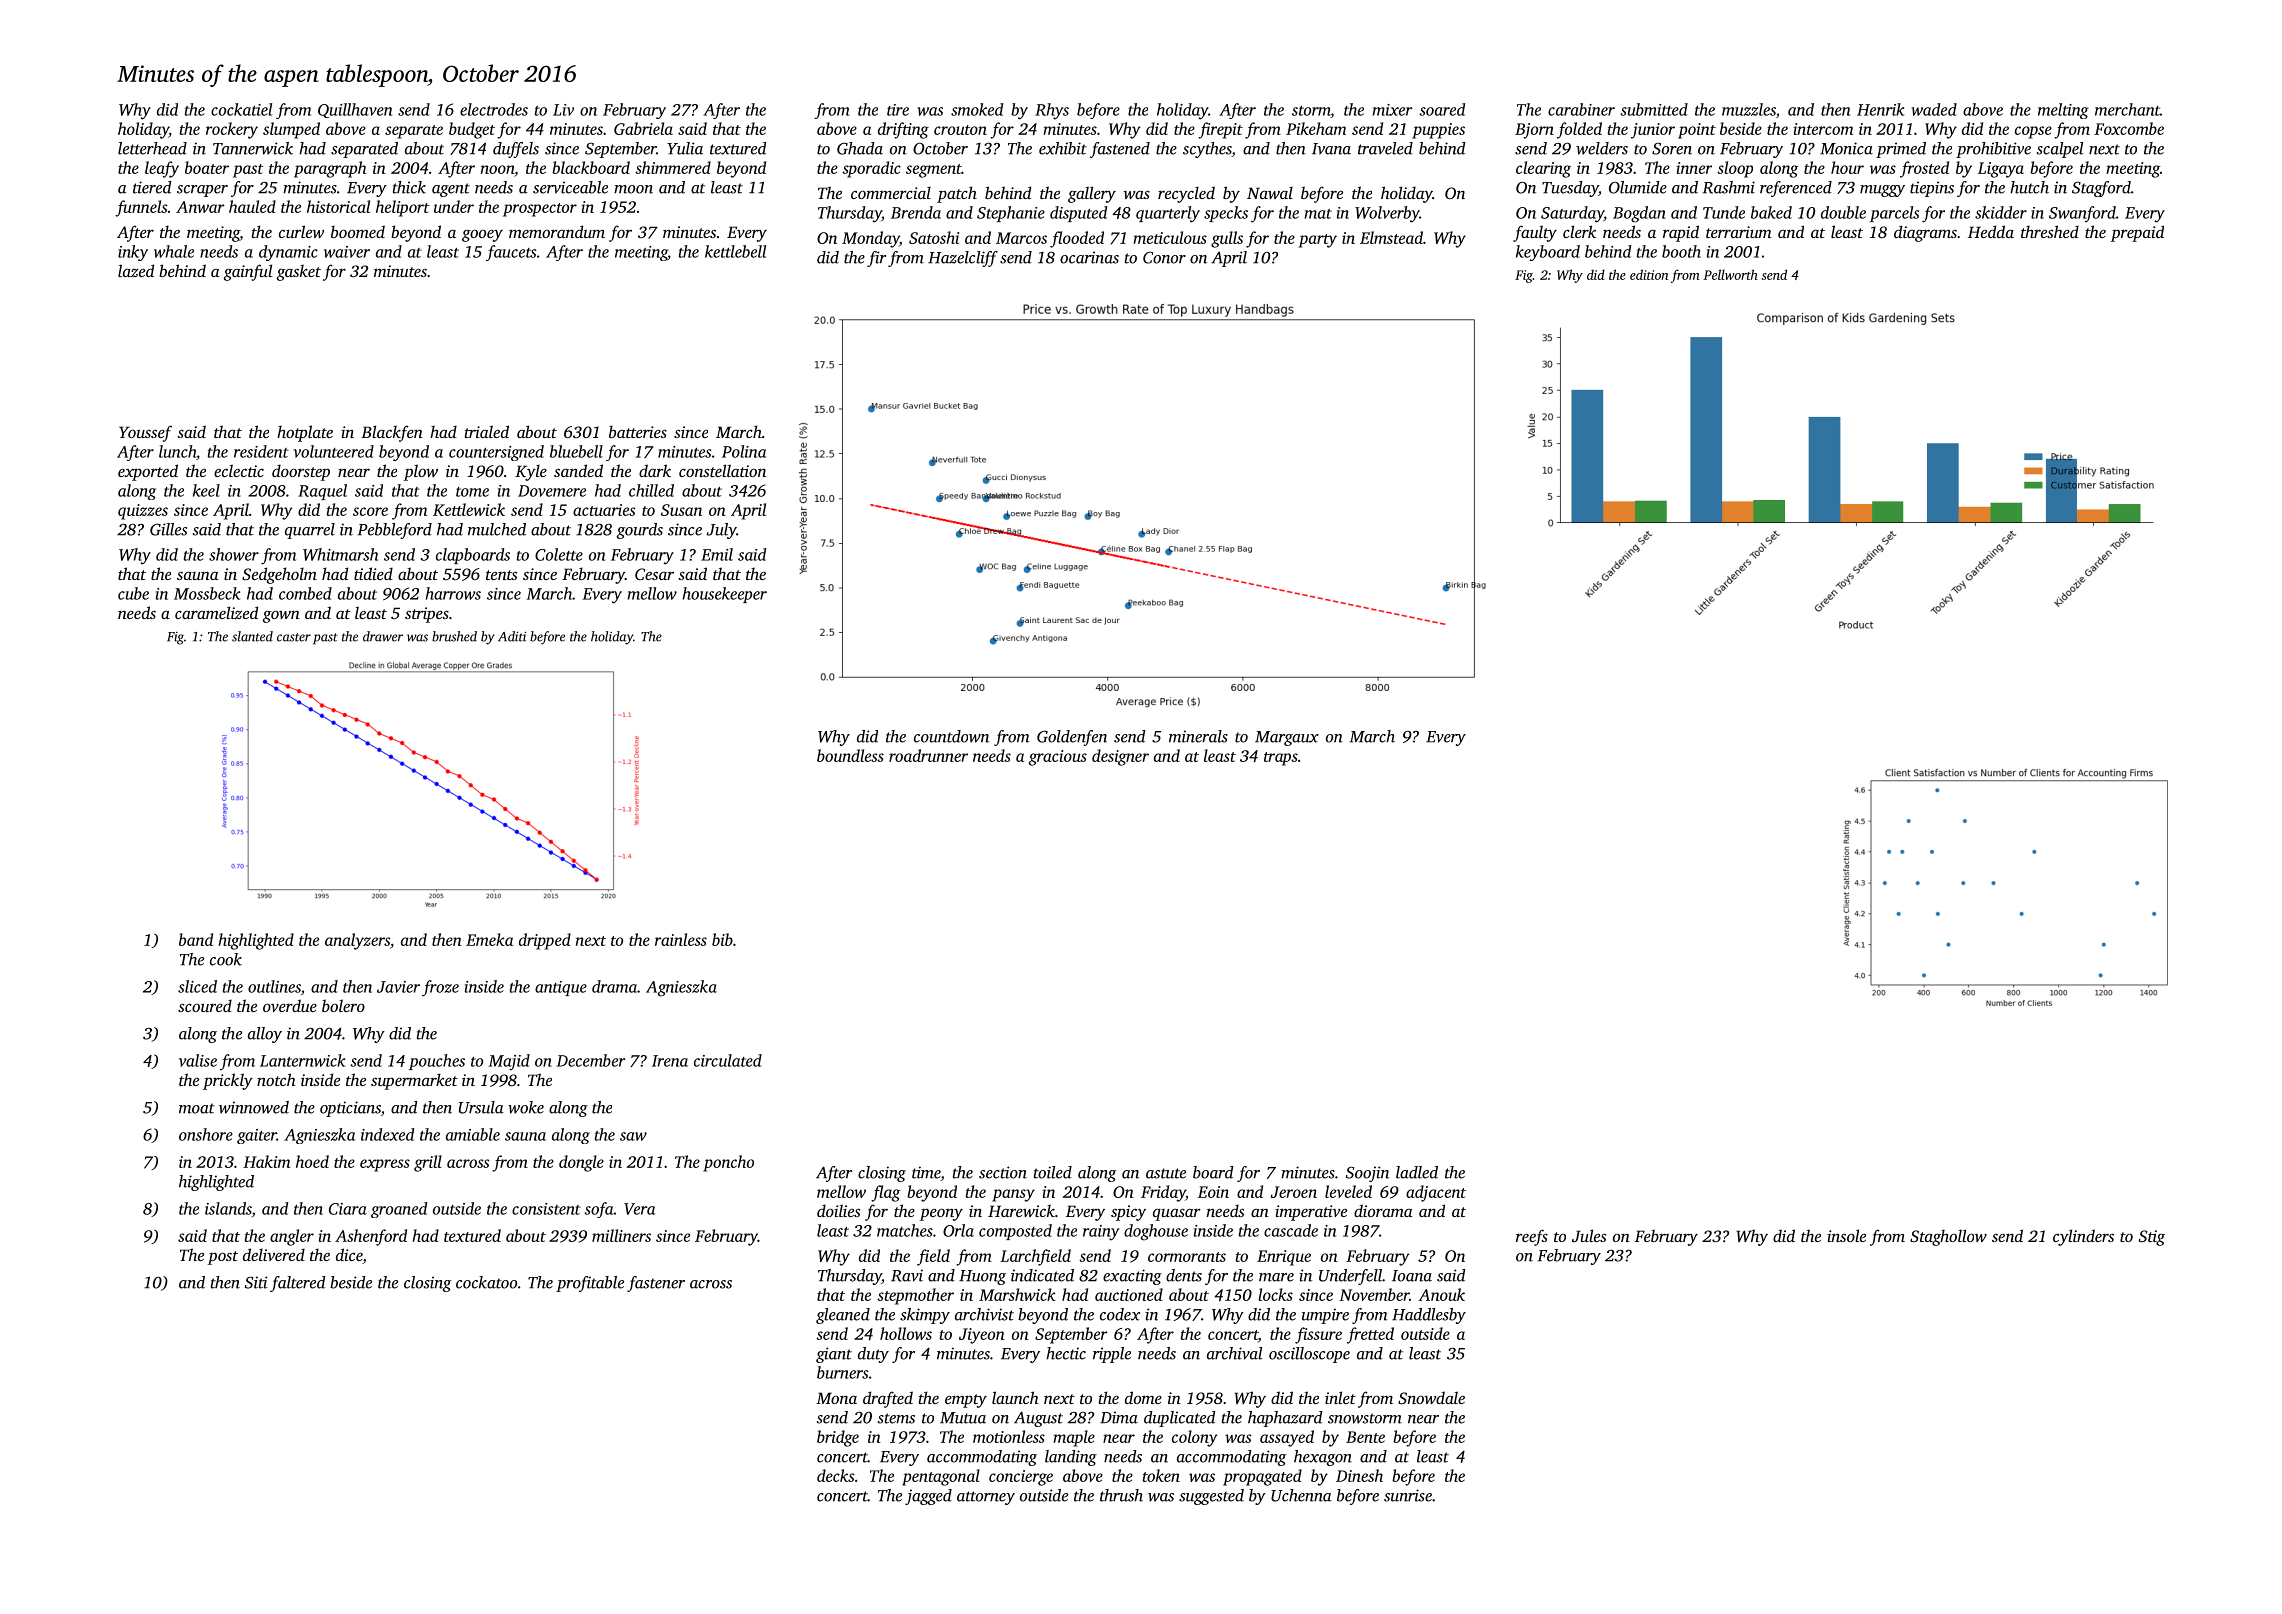  Describe the element at coordinates (1281, 759) in the image. I see `traps` at that location.
